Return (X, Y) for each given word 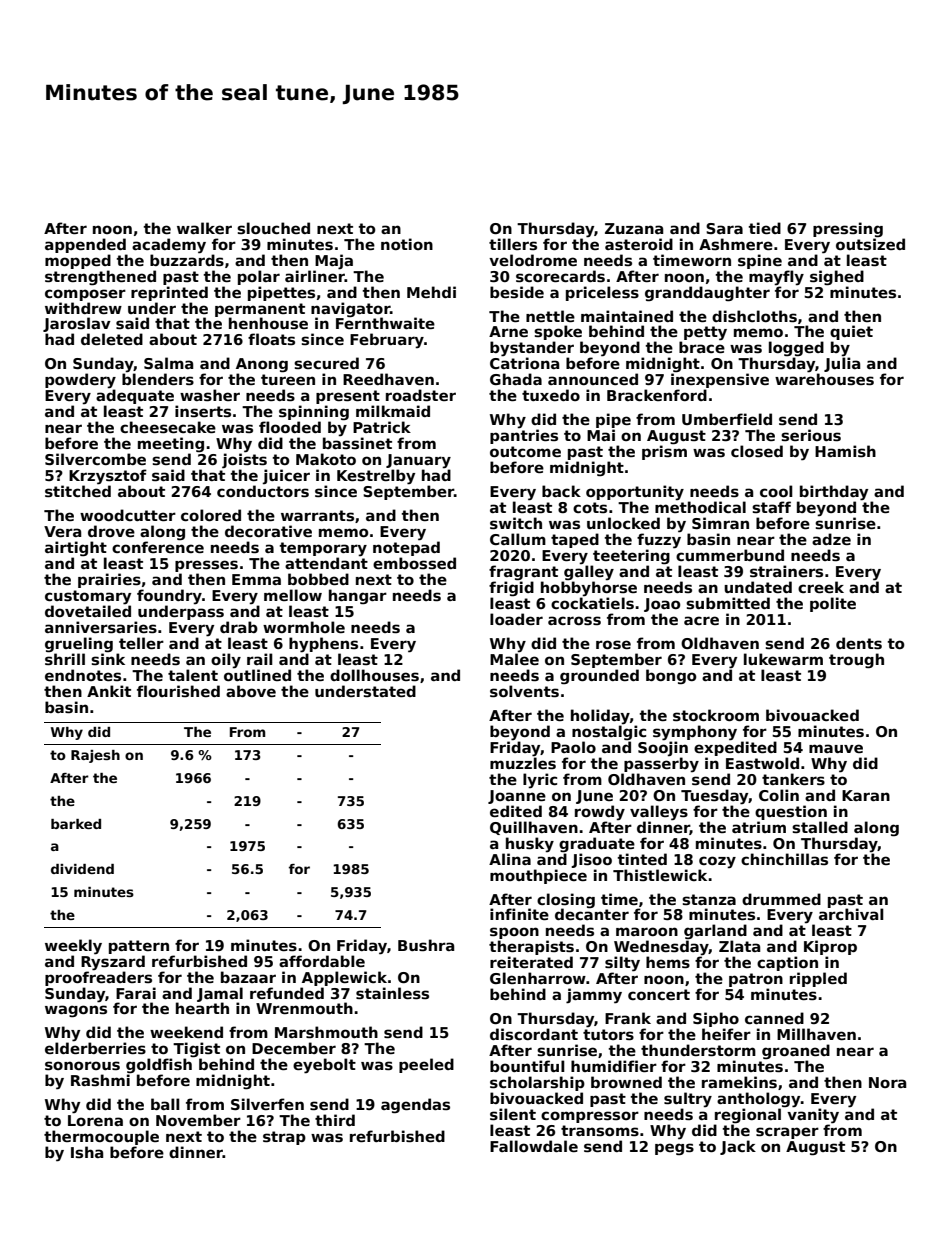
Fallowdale (534, 1146)
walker (204, 228)
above (251, 691)
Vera (62, 531)
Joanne (517, 797)
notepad (406, 548)
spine (760, 261)
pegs (674, 1149)
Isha (87, 1152)
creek (821, 587)
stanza (709, 899)
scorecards (560, 276)
